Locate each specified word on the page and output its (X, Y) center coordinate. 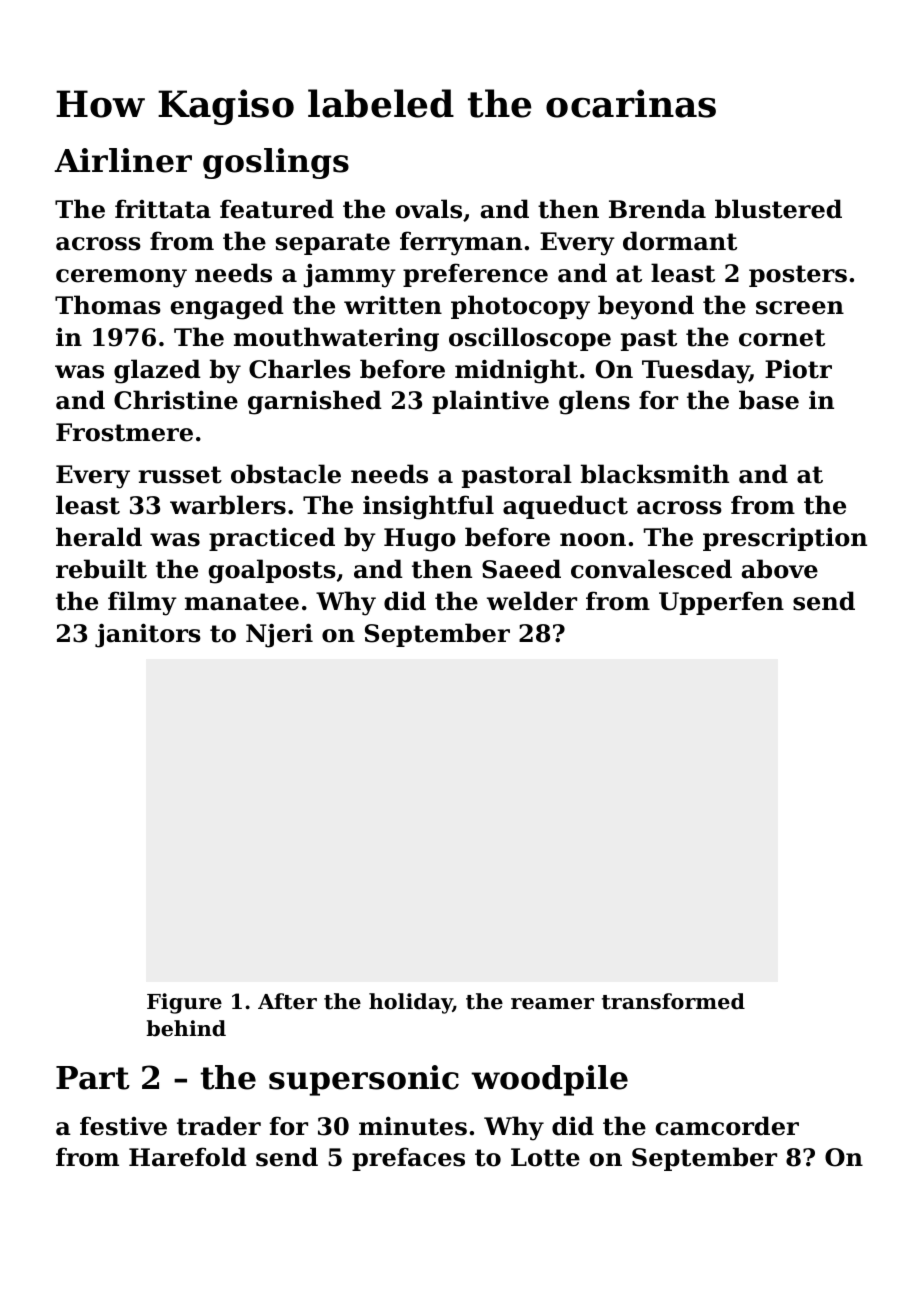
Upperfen (721, 603)
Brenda (657, 209)
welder (532, 601)
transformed (673, 1001)
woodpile (549, 1080)
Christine (176, 400)
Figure (184, 1003)
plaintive (490, 402)
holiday (411, 1003)
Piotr (798, 369)
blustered (778, 209)
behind (186, 1028)
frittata (163, 209)
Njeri (279, 635)
